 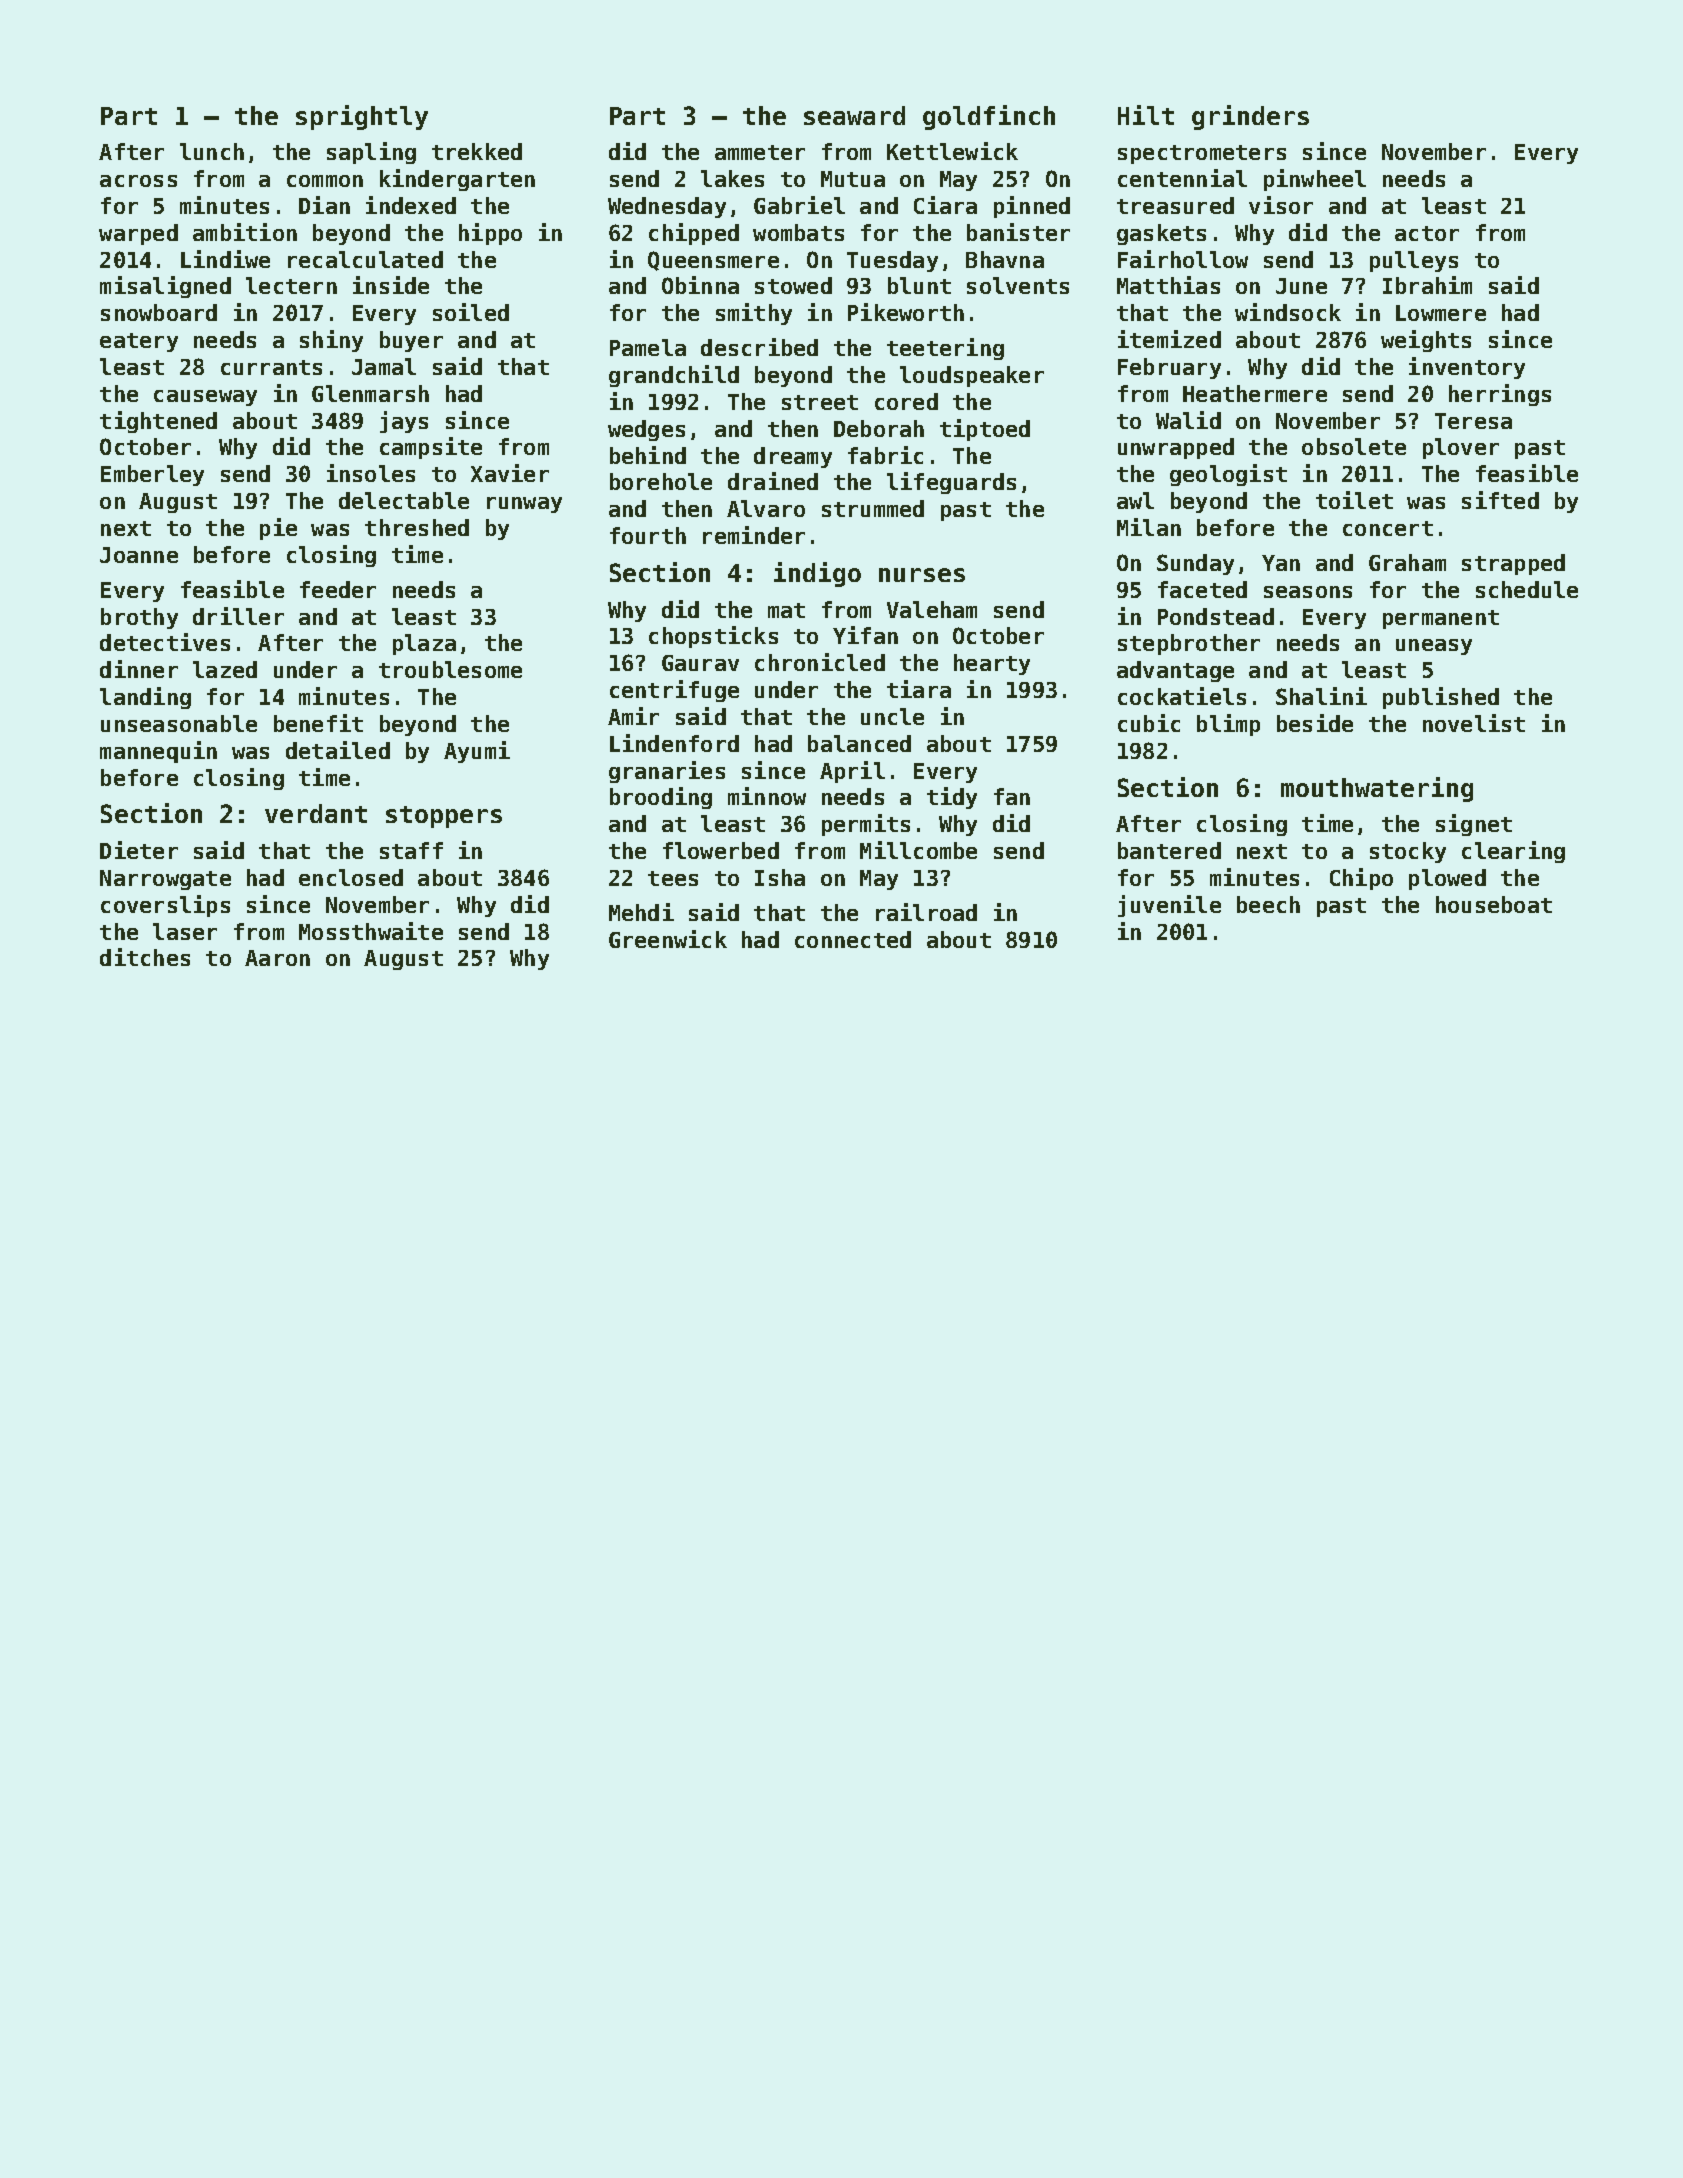 What do you see at coordinates (1146, 115) in the image?
I see `Hilt` at bounding box center [1146, 115].
